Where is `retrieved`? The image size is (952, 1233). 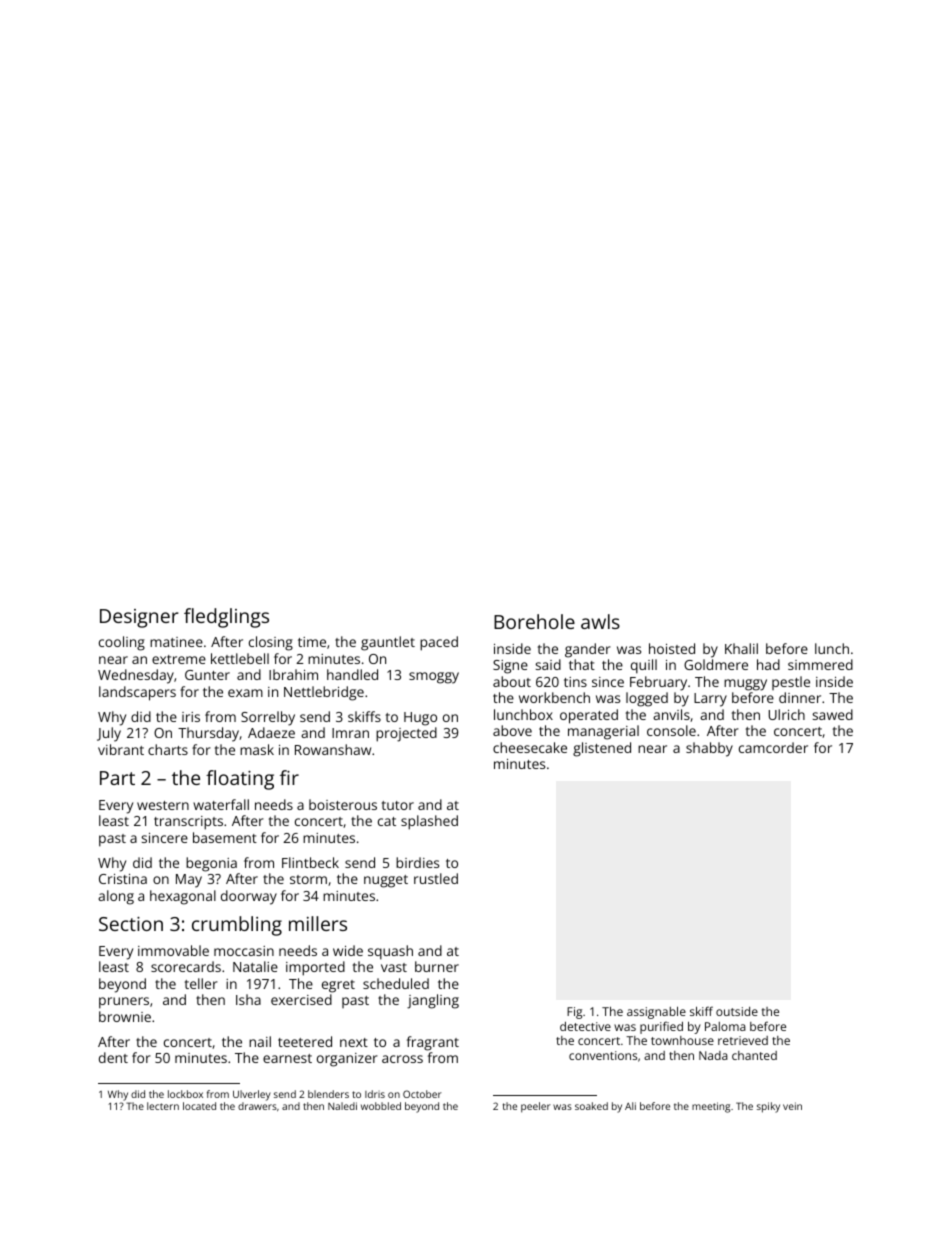
retrieved is located at coordinates (743, 1040).
